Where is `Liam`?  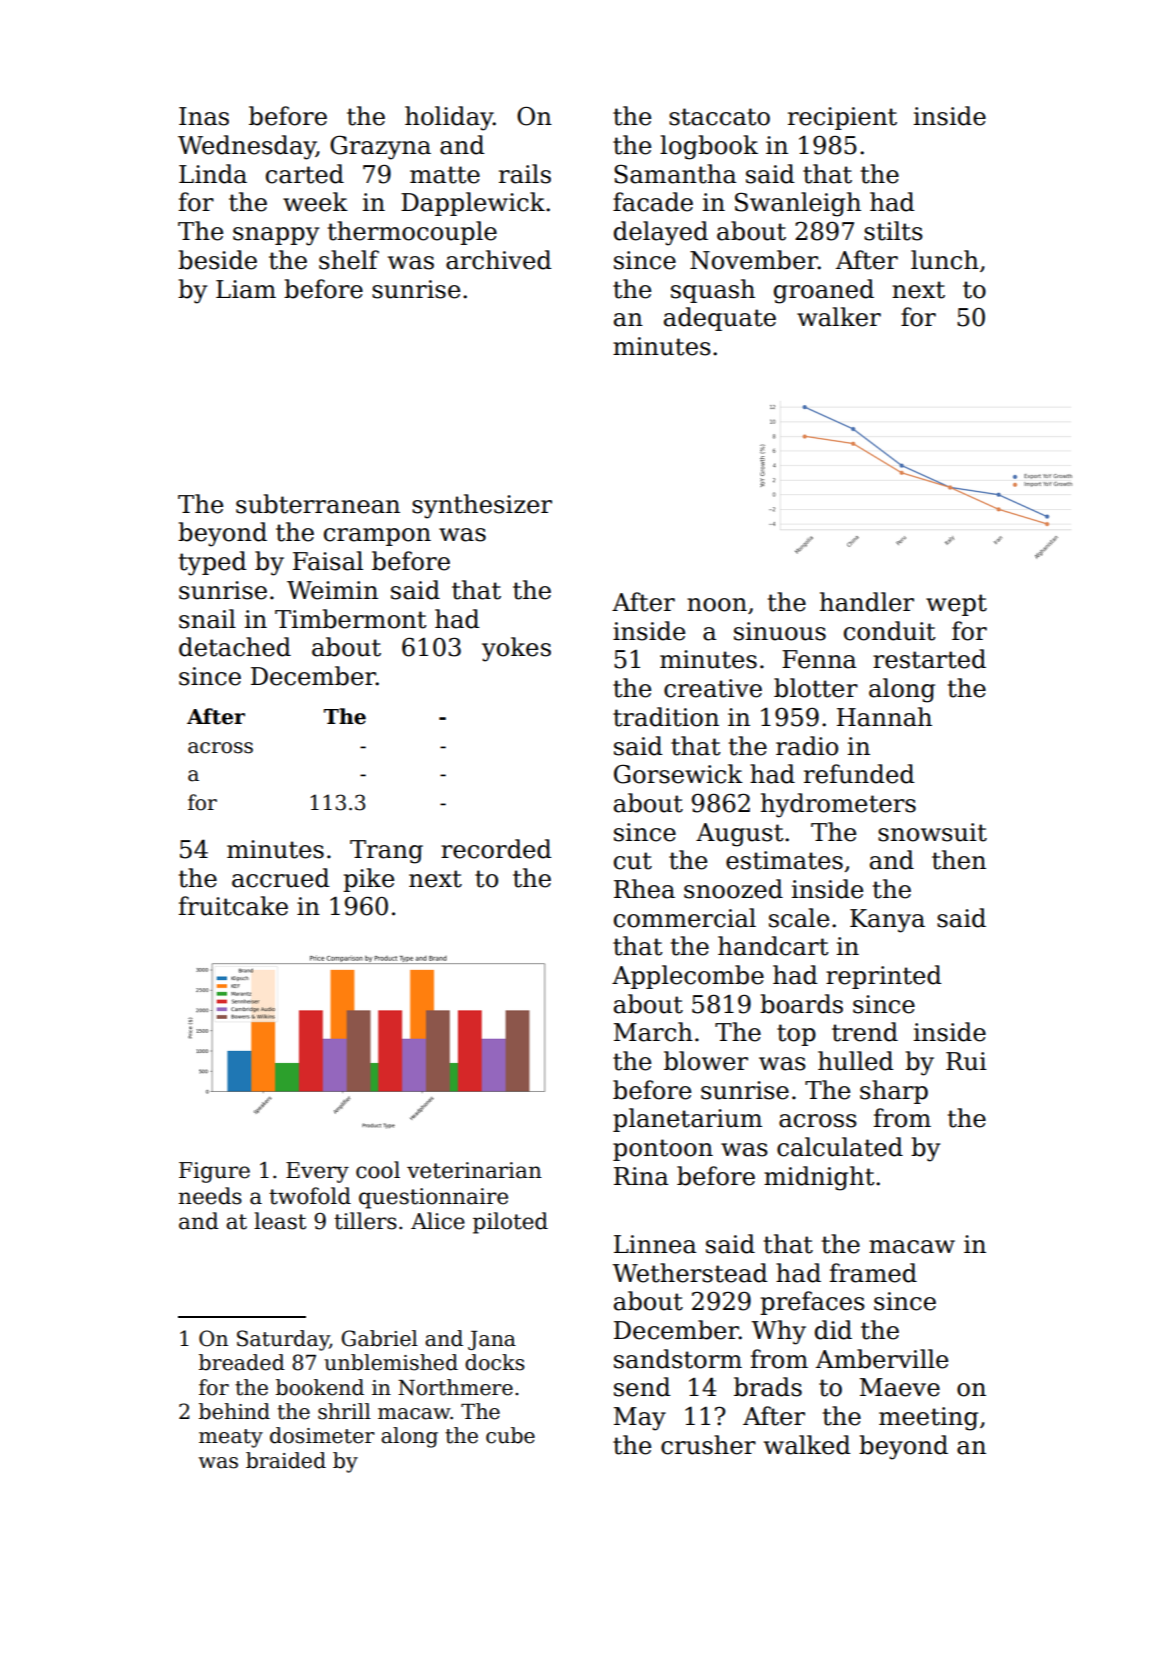
Liam is located at coordinates (246, 289).
